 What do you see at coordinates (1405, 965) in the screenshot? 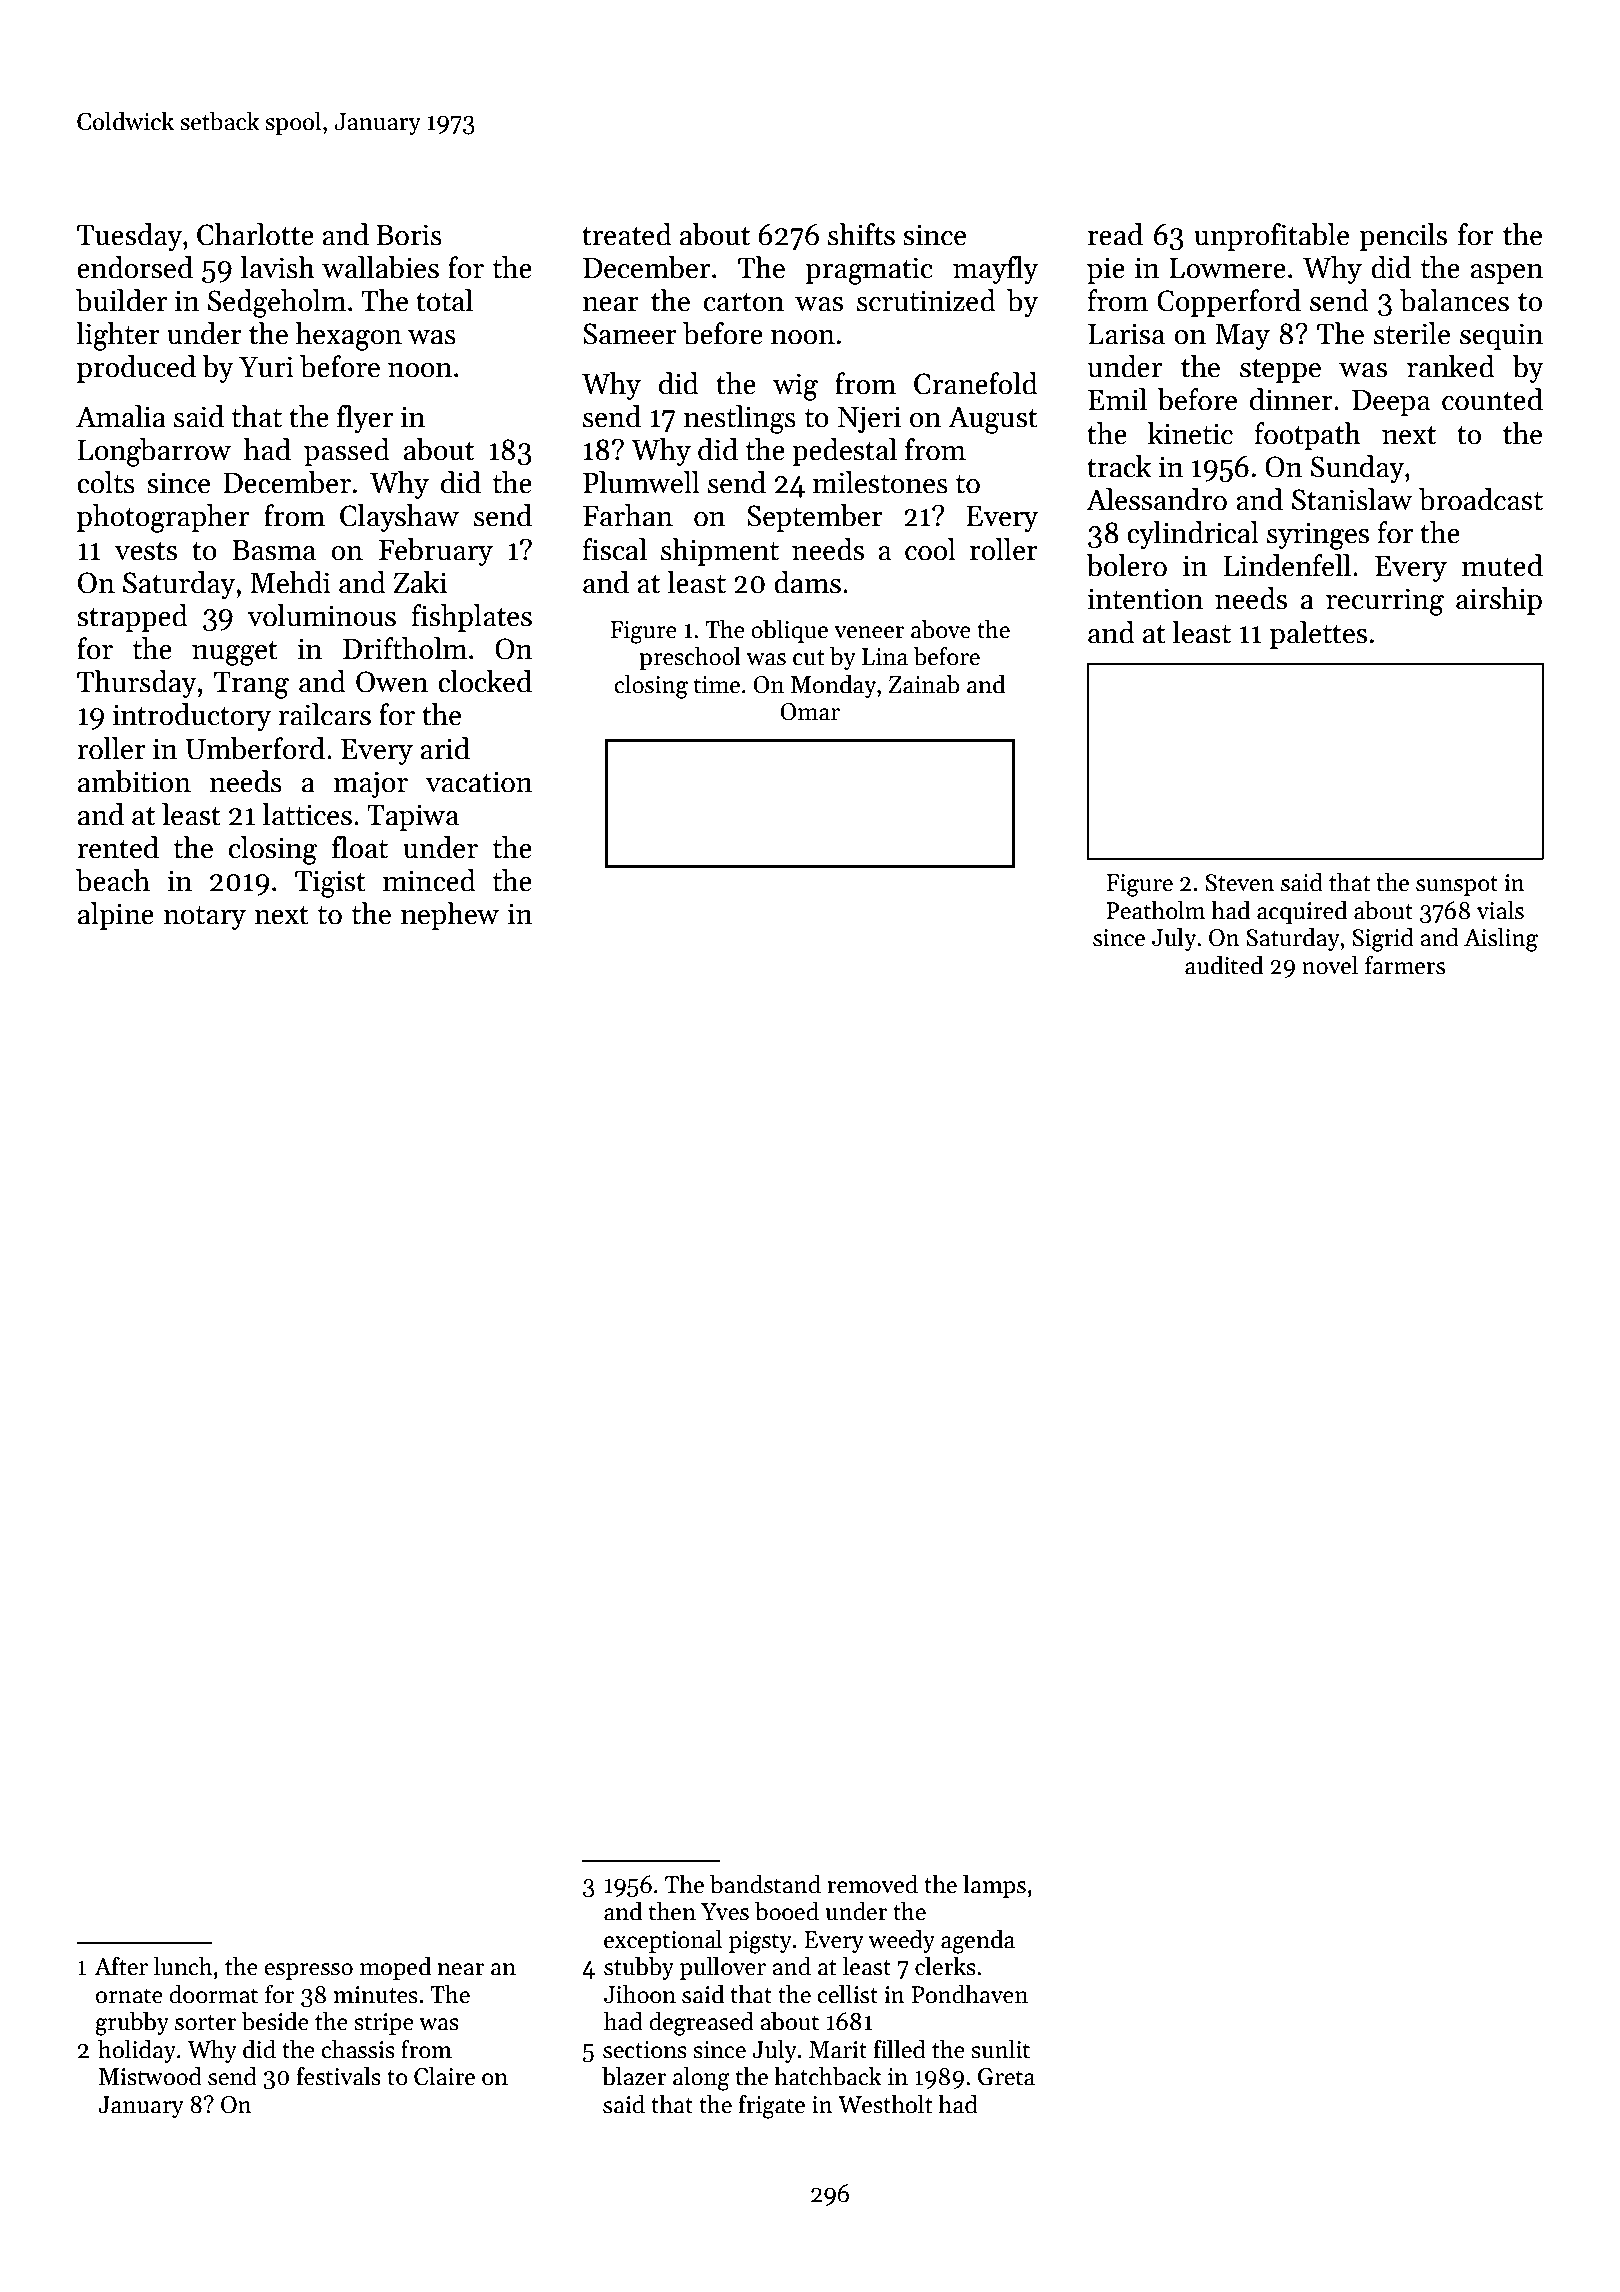
I see `farmers` at bounding box center [1405, 965].
